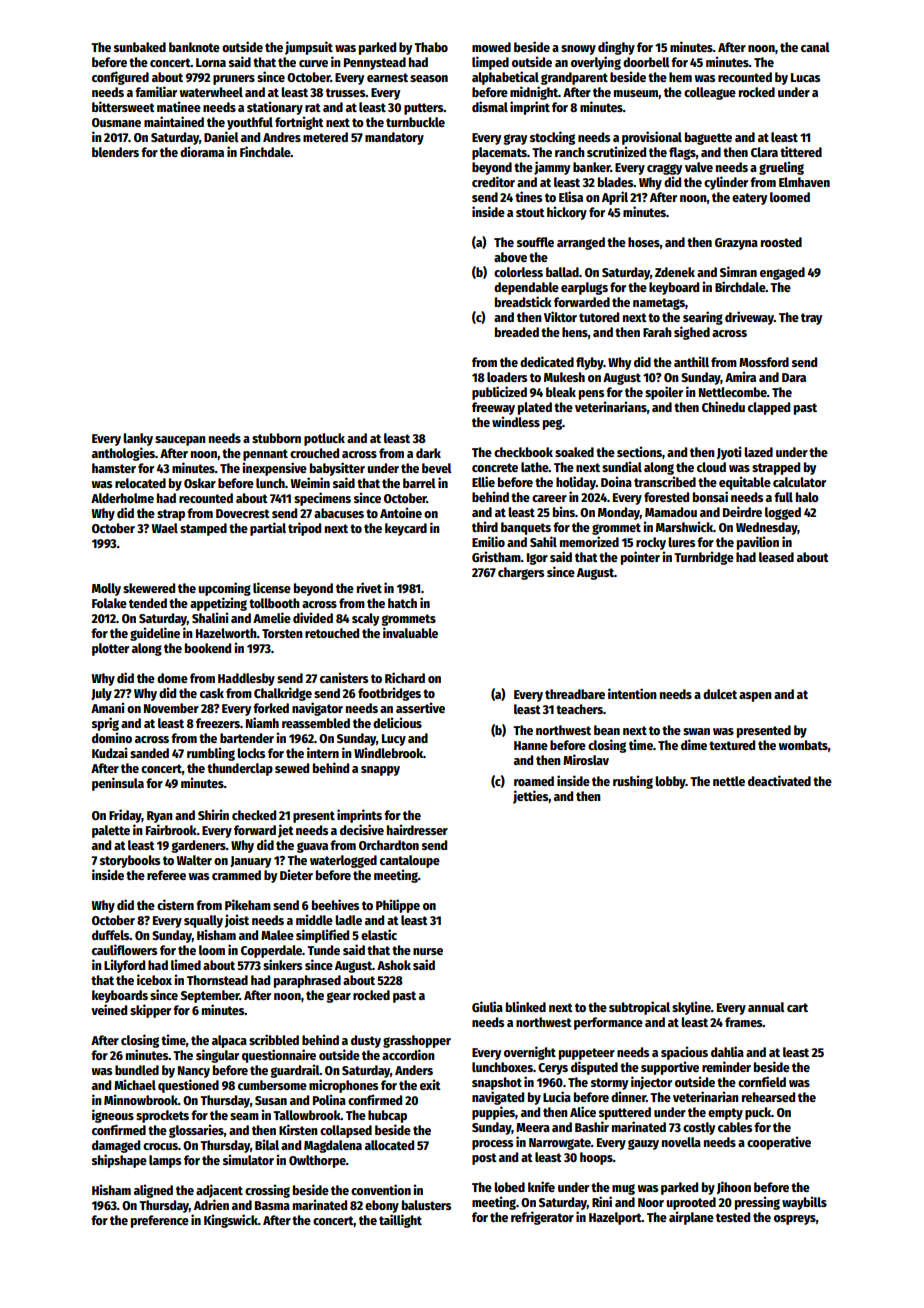 The width and height of the document is (924, 1308). I want to click on stubborn, so click(276, 438).
